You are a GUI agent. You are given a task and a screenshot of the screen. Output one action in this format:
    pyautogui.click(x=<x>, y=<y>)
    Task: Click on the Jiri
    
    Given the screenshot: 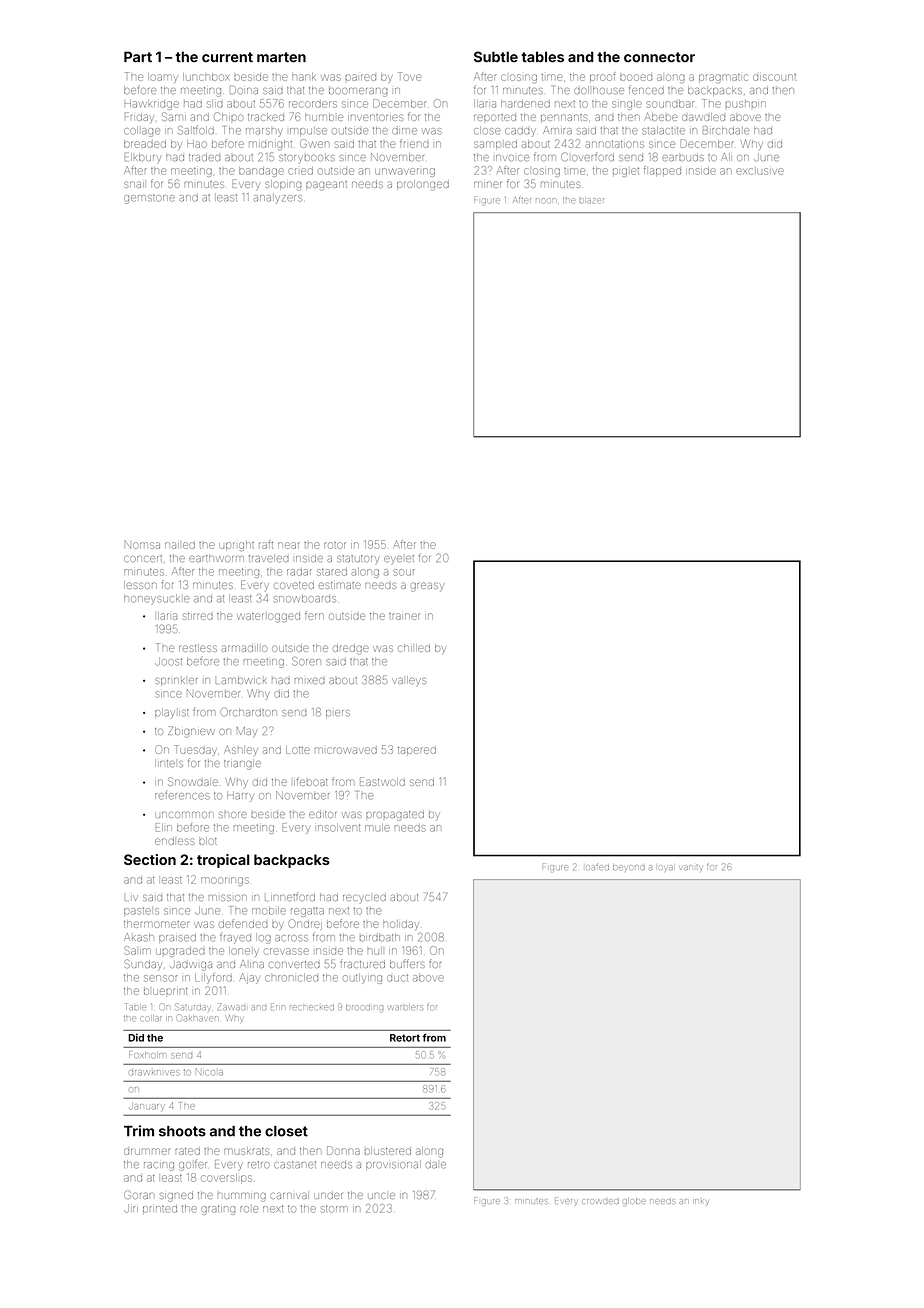 What is the action you would take?
    pyautogui.click(x=131, y=1209)
